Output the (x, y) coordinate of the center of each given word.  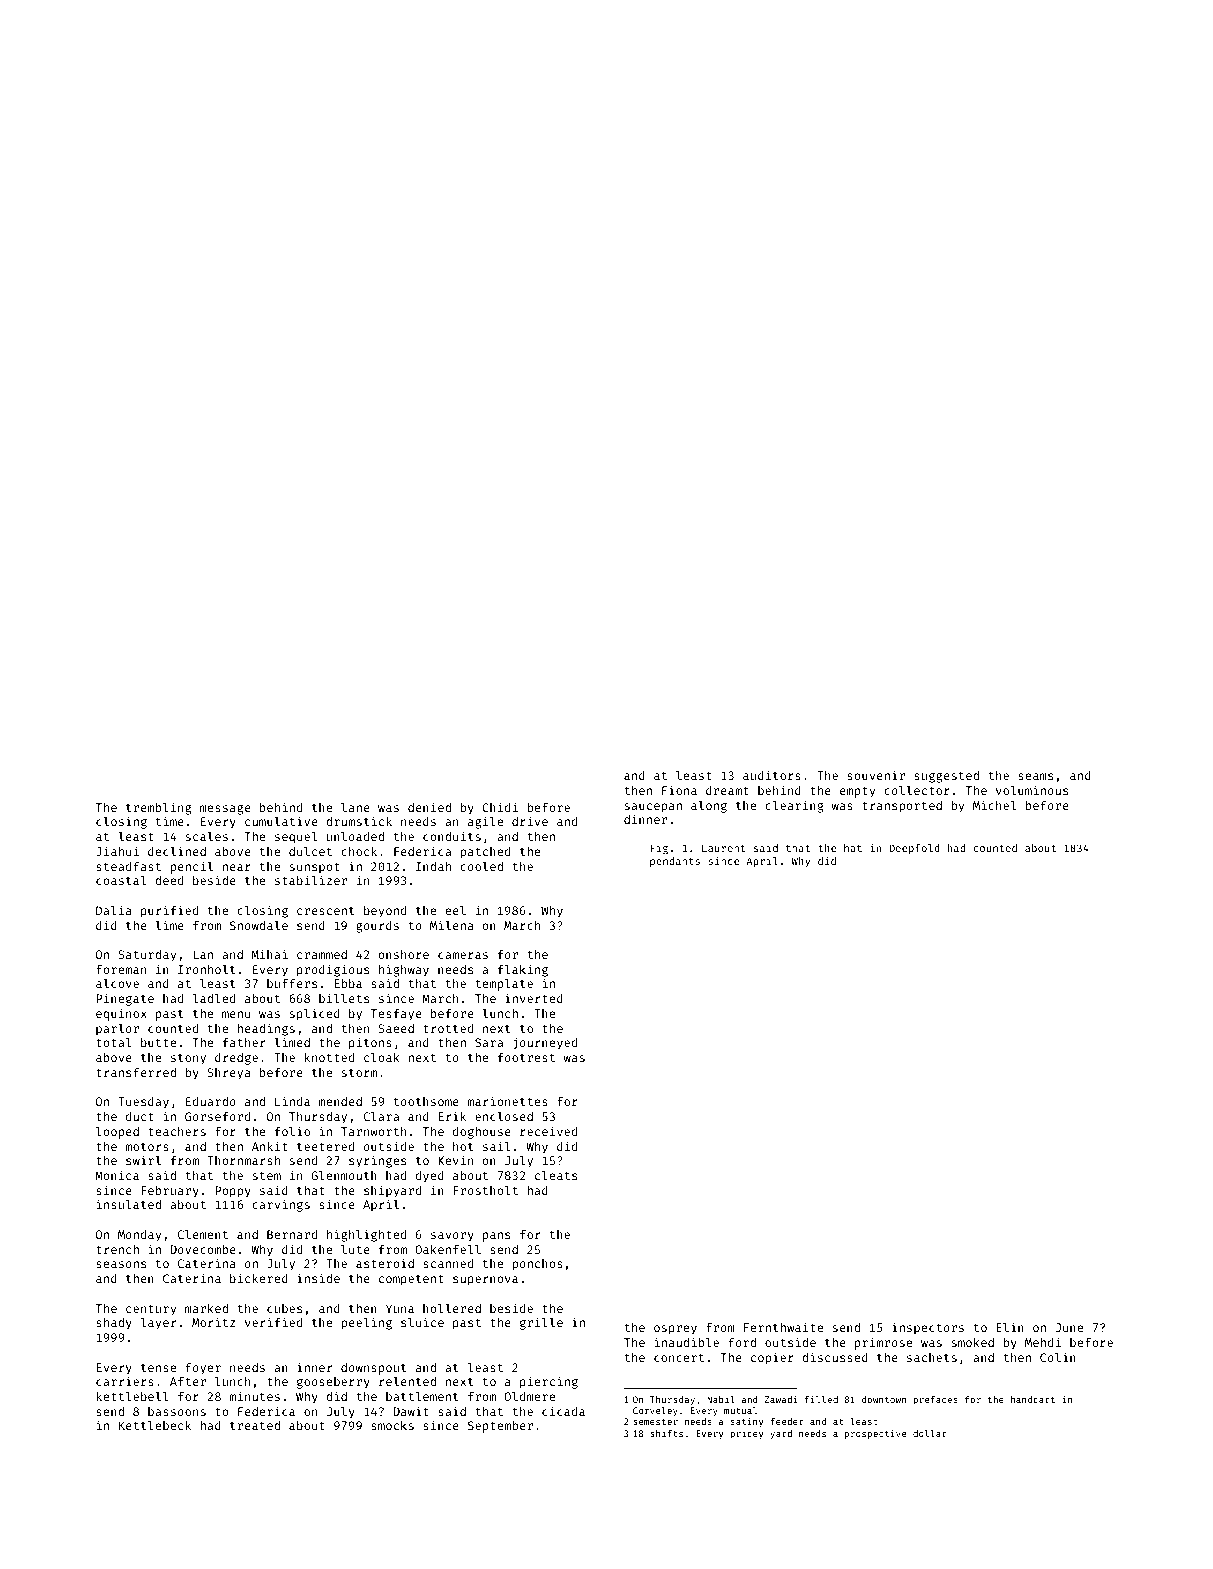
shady (114, 1324)
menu (236, 1014)
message (225, 810)
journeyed (545, 1043)
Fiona (679, 790)
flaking (523, 970)
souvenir (876, 775)
